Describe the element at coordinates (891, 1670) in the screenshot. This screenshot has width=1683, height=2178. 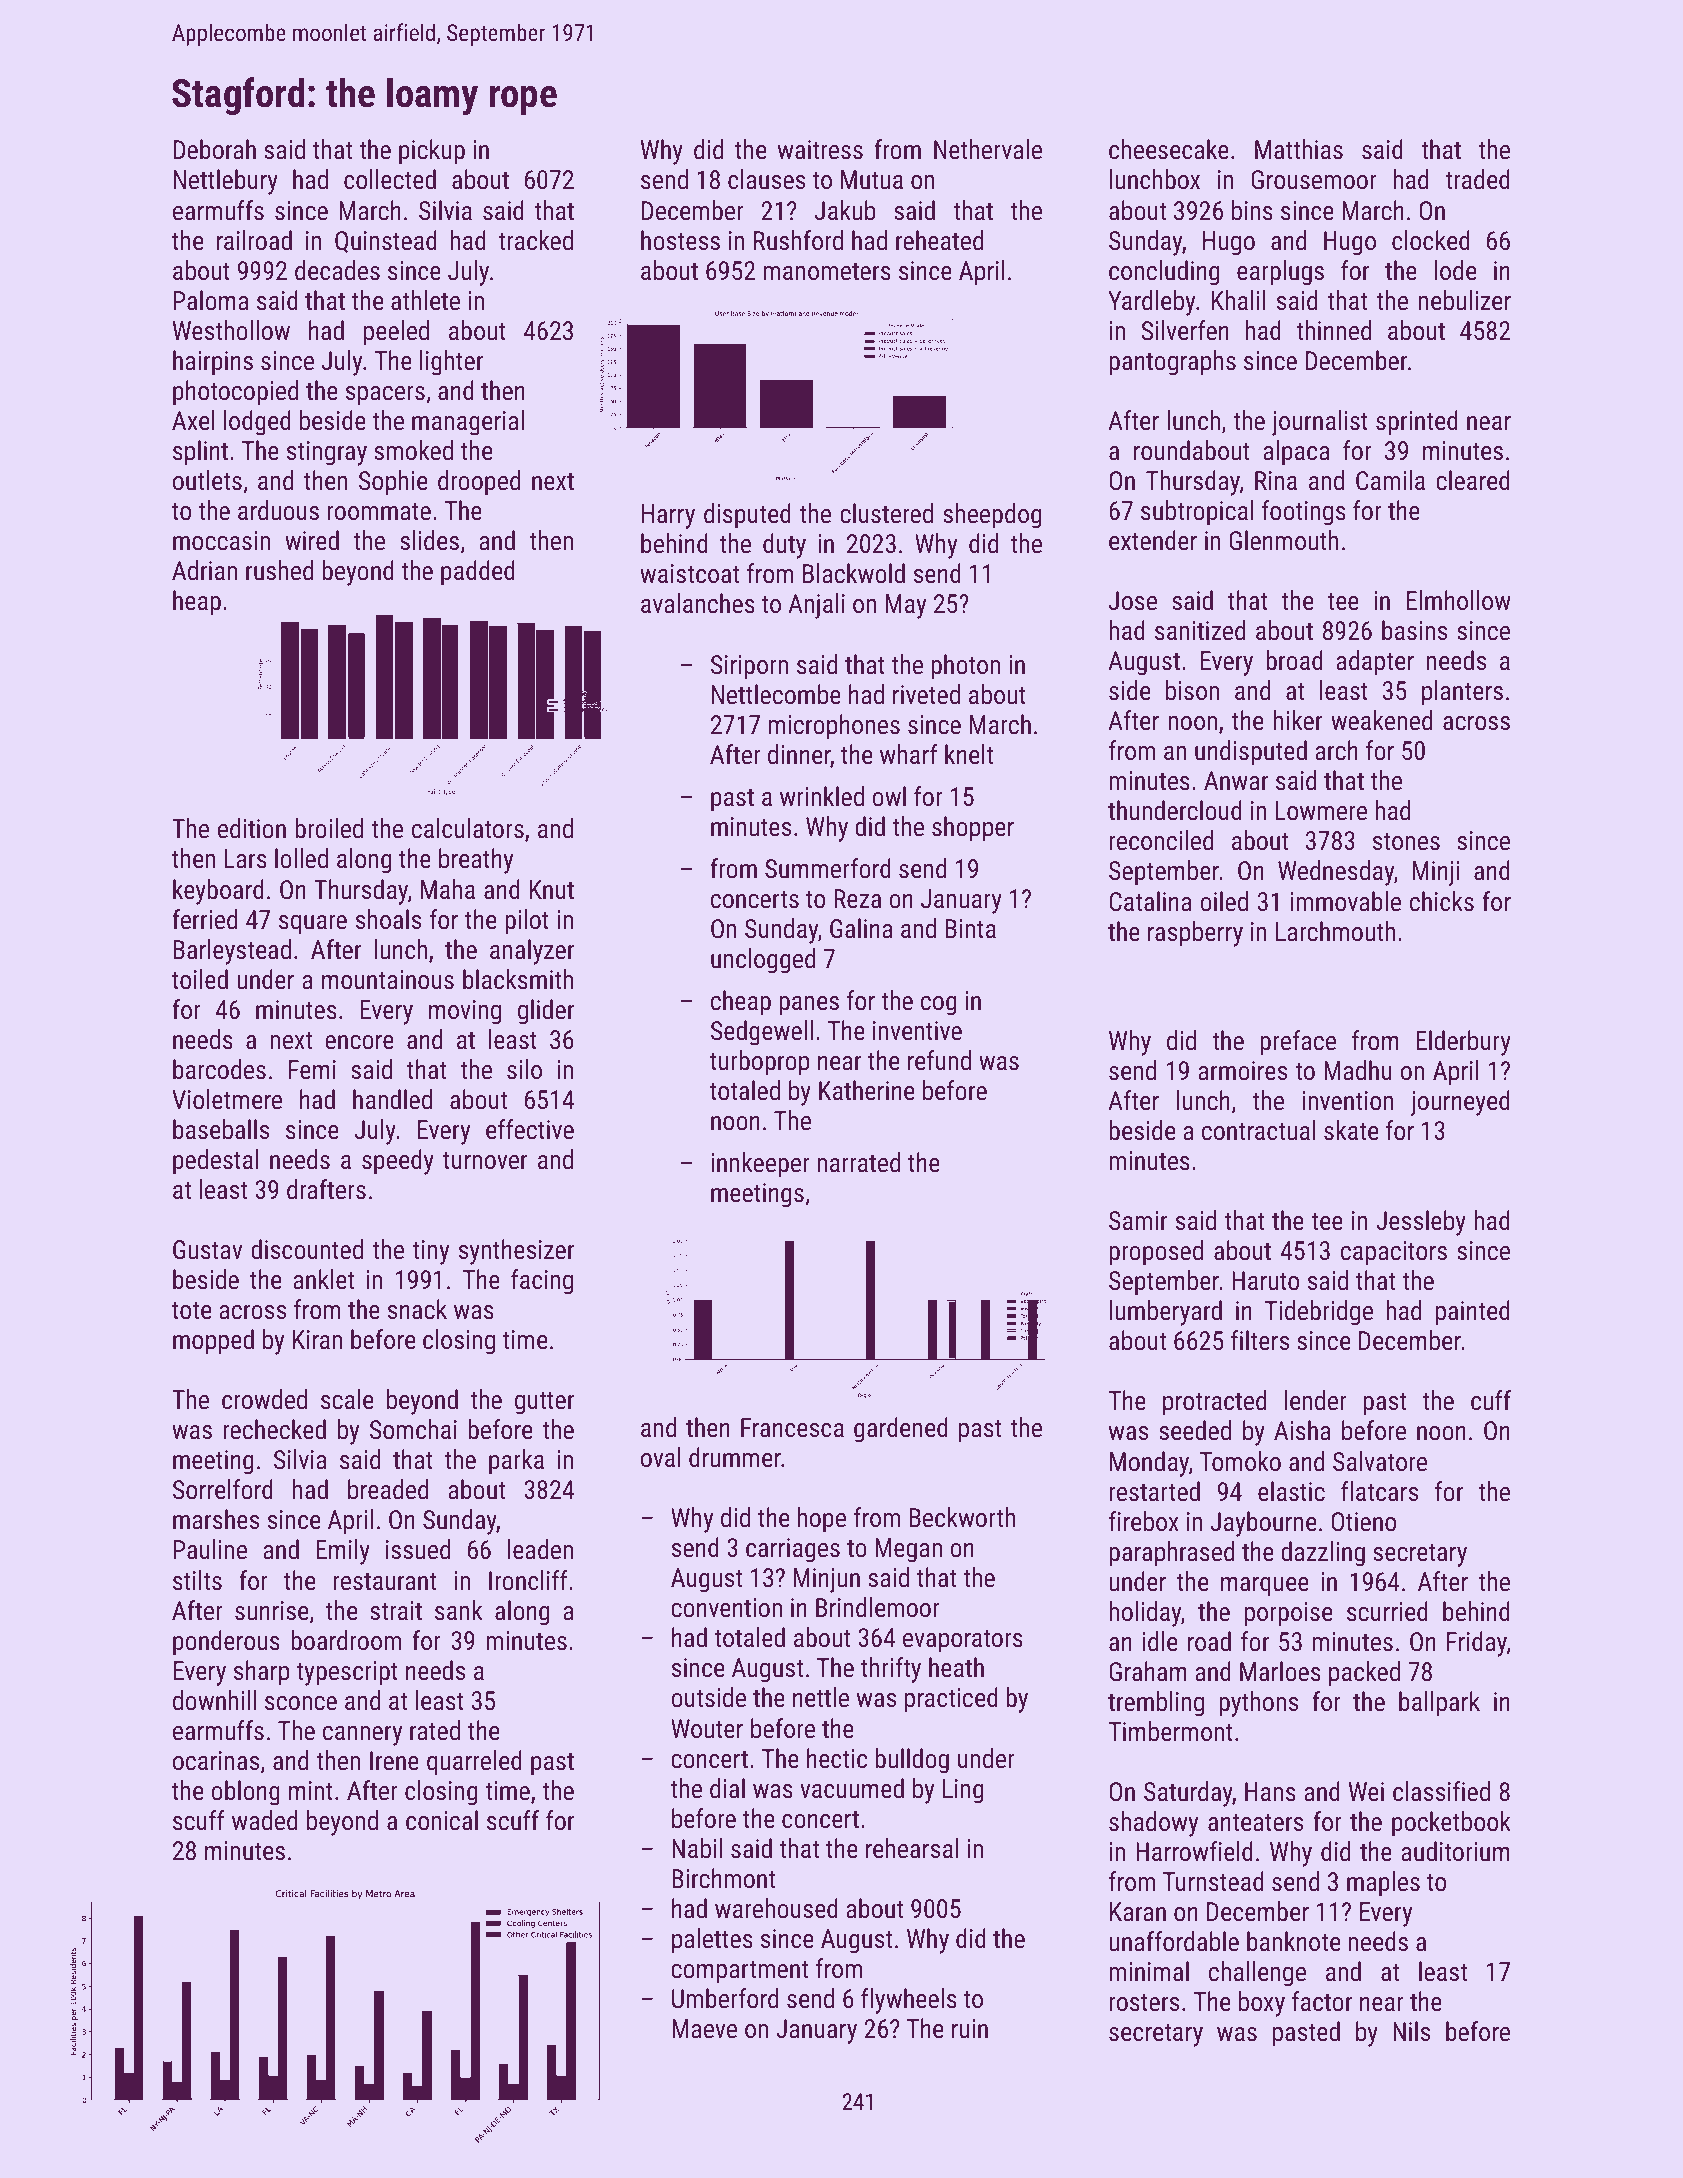
I see `thrifty` at that location.
